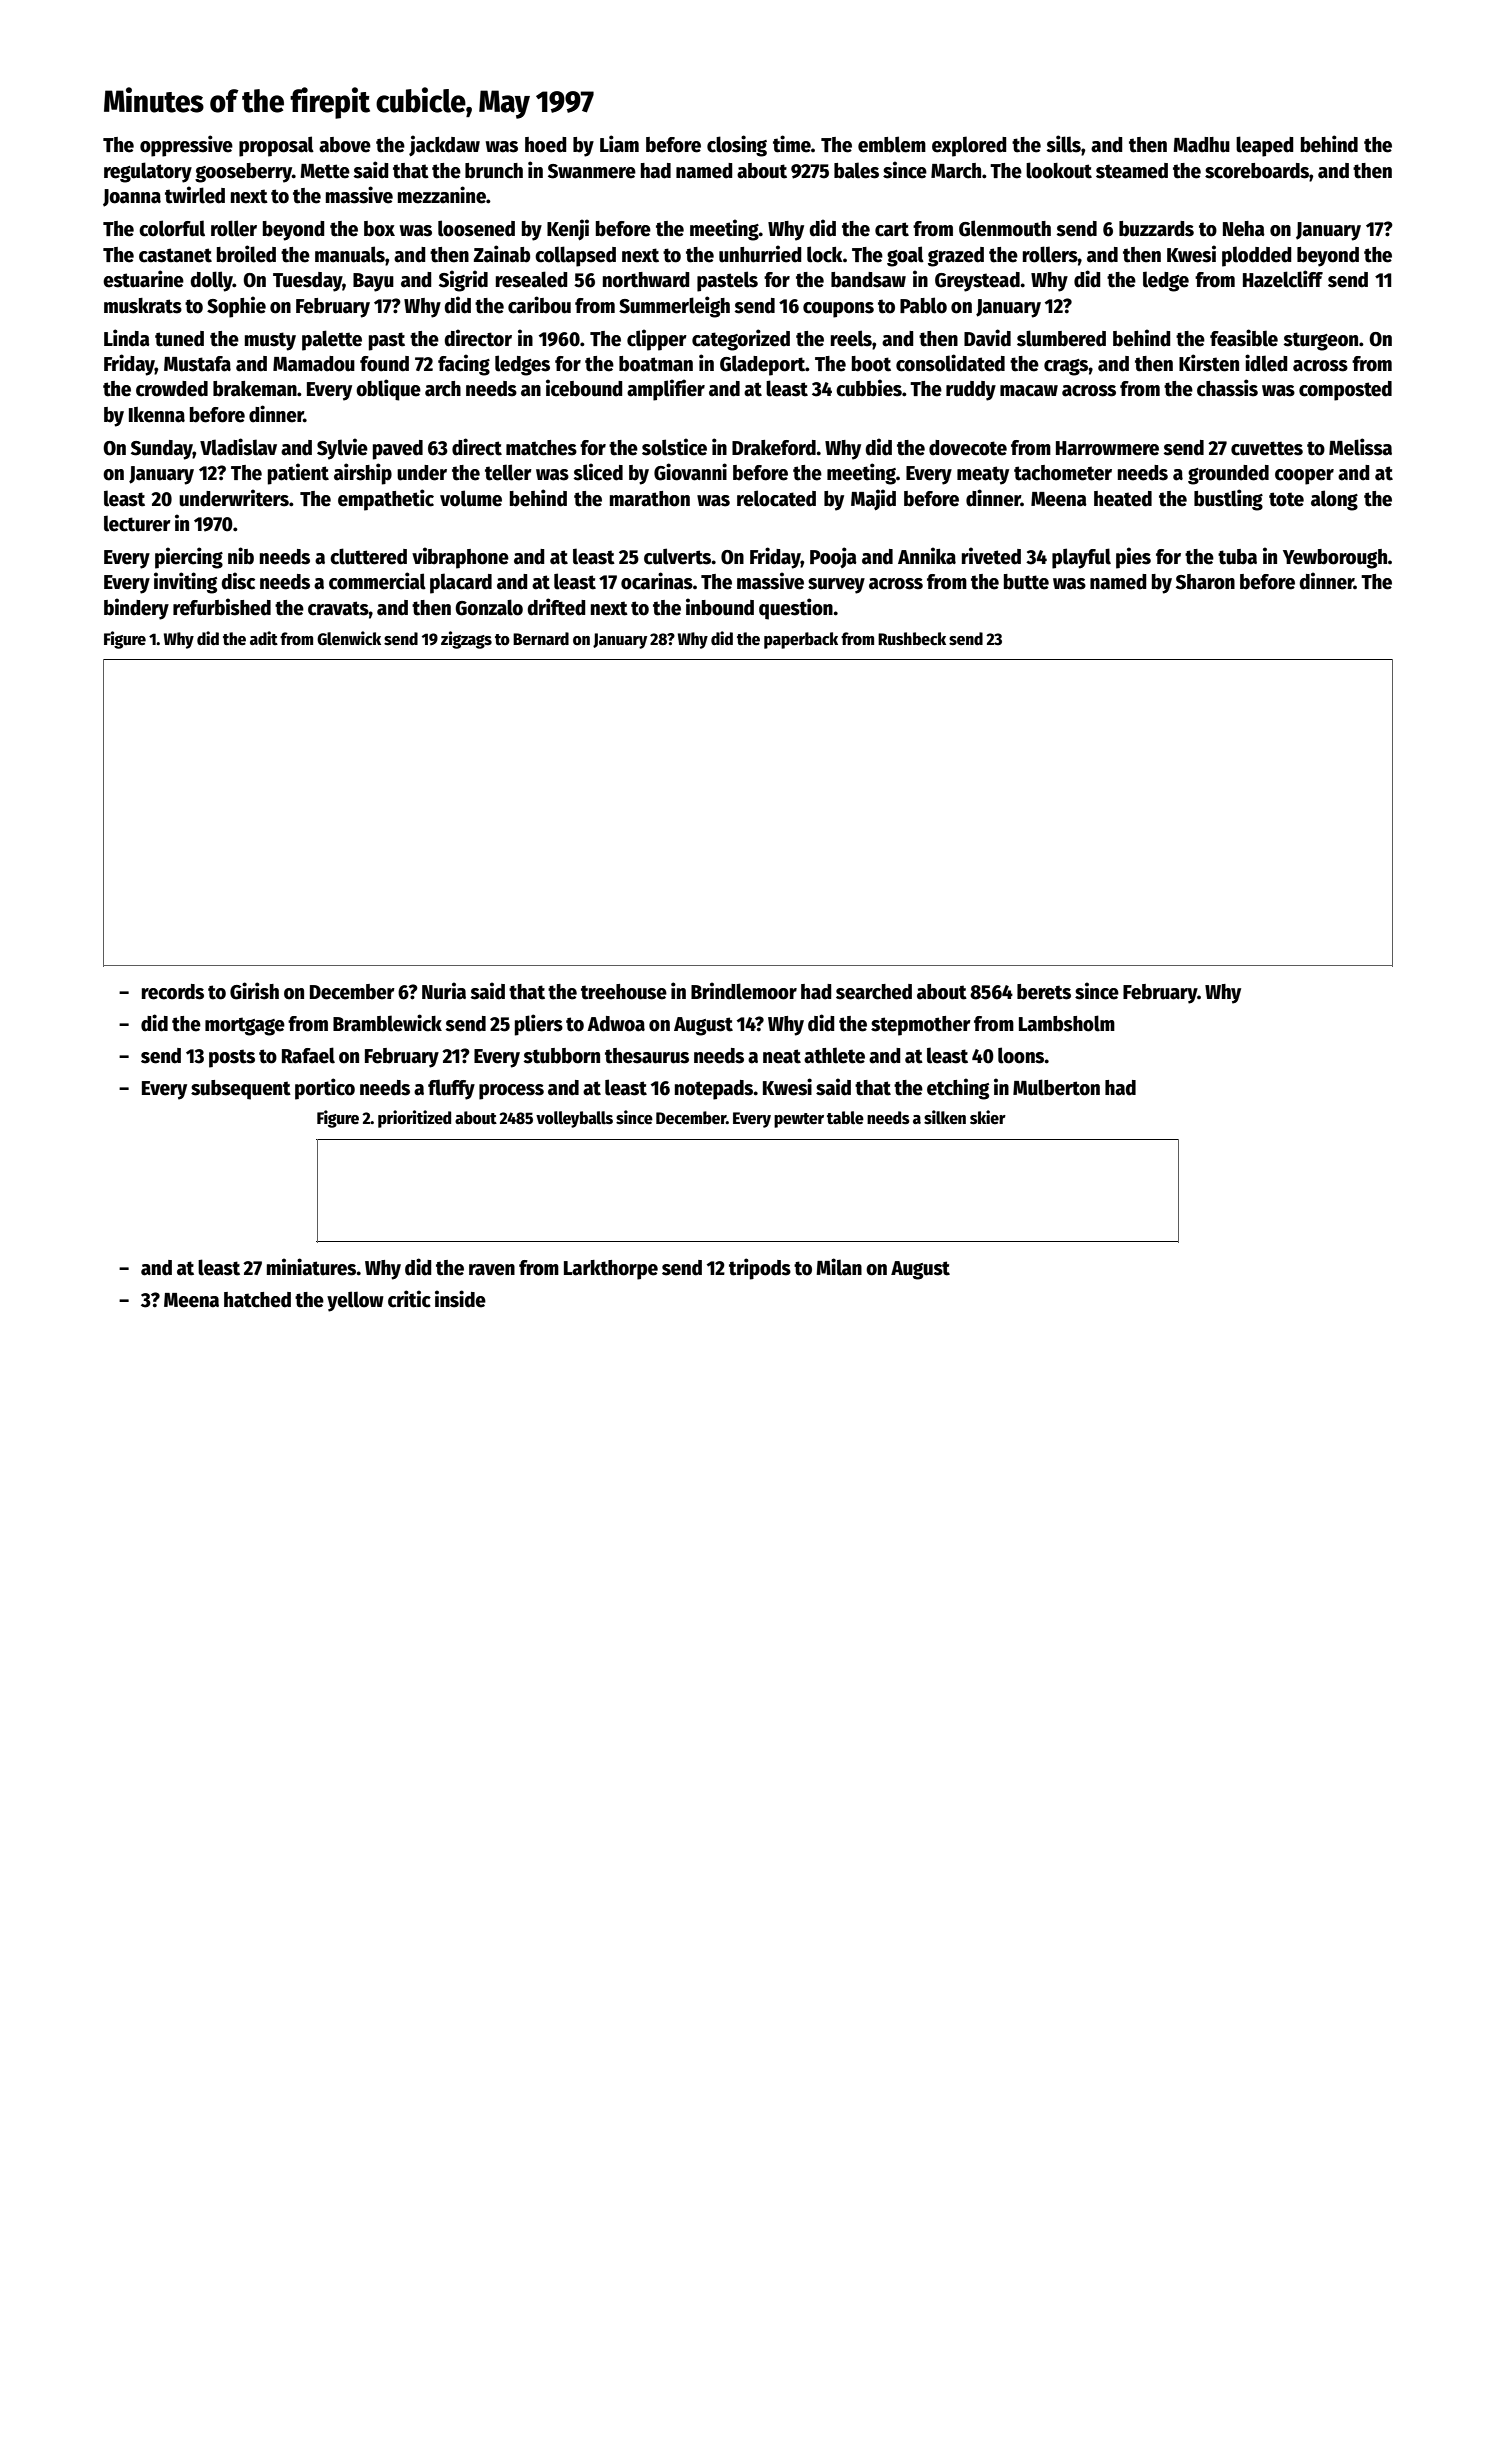  Describe the element at coordinates (398, 450) in the screenshot. I see `paved` at that location.
